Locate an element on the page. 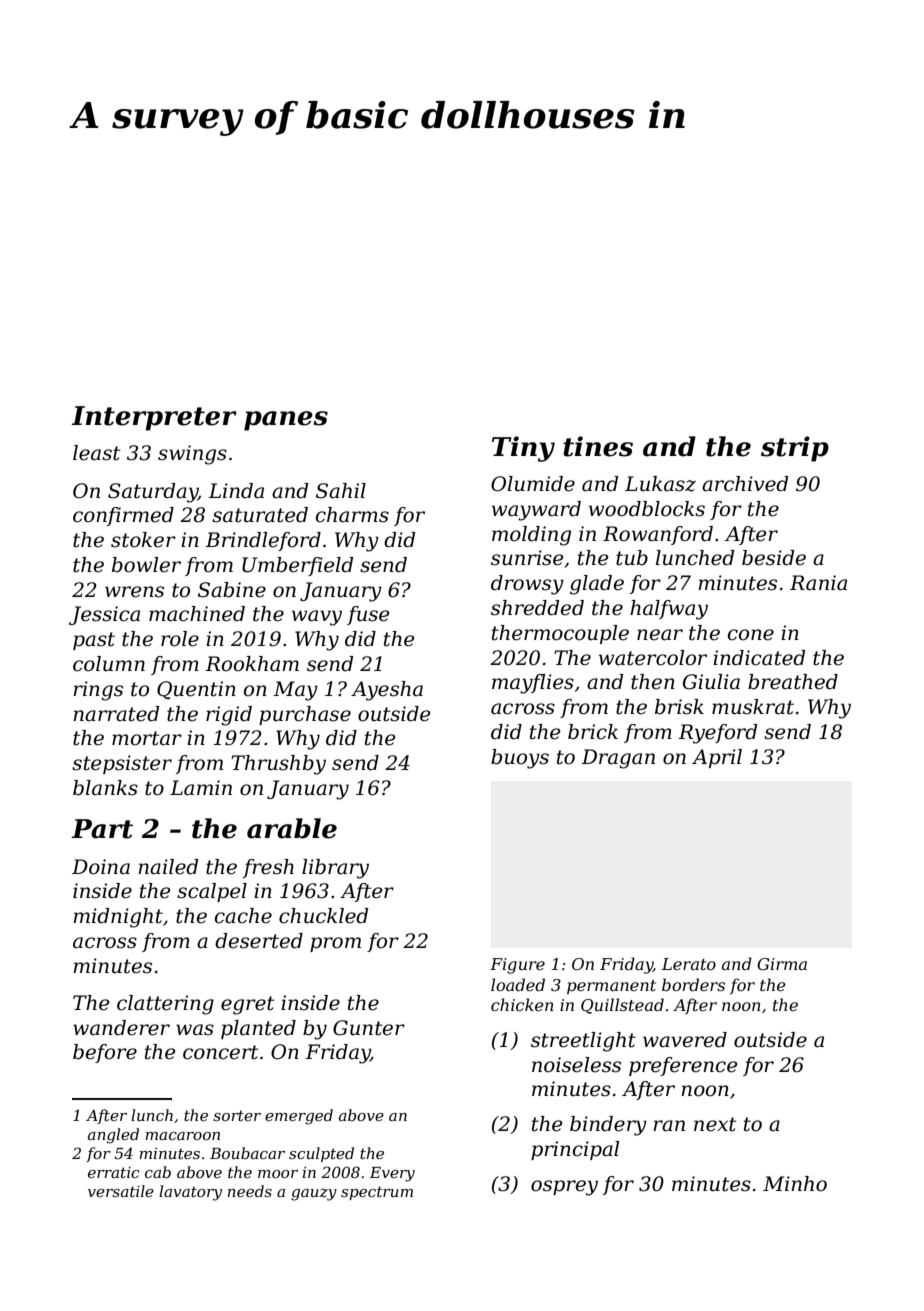  indicated is located at coordinates (759, 658).
